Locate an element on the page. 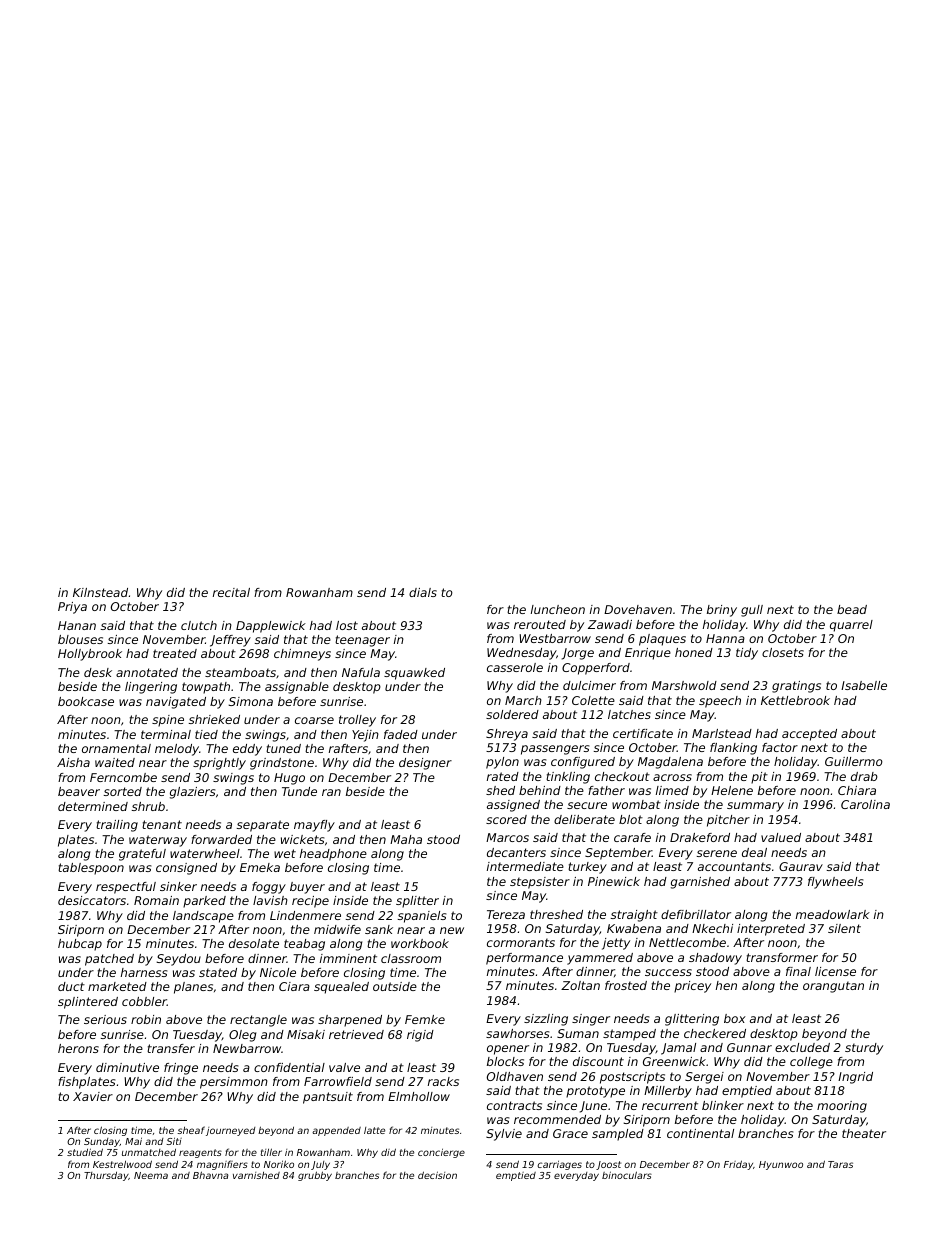 The image size is (952, 1233). Maha is located at coordinates (406, 839).
